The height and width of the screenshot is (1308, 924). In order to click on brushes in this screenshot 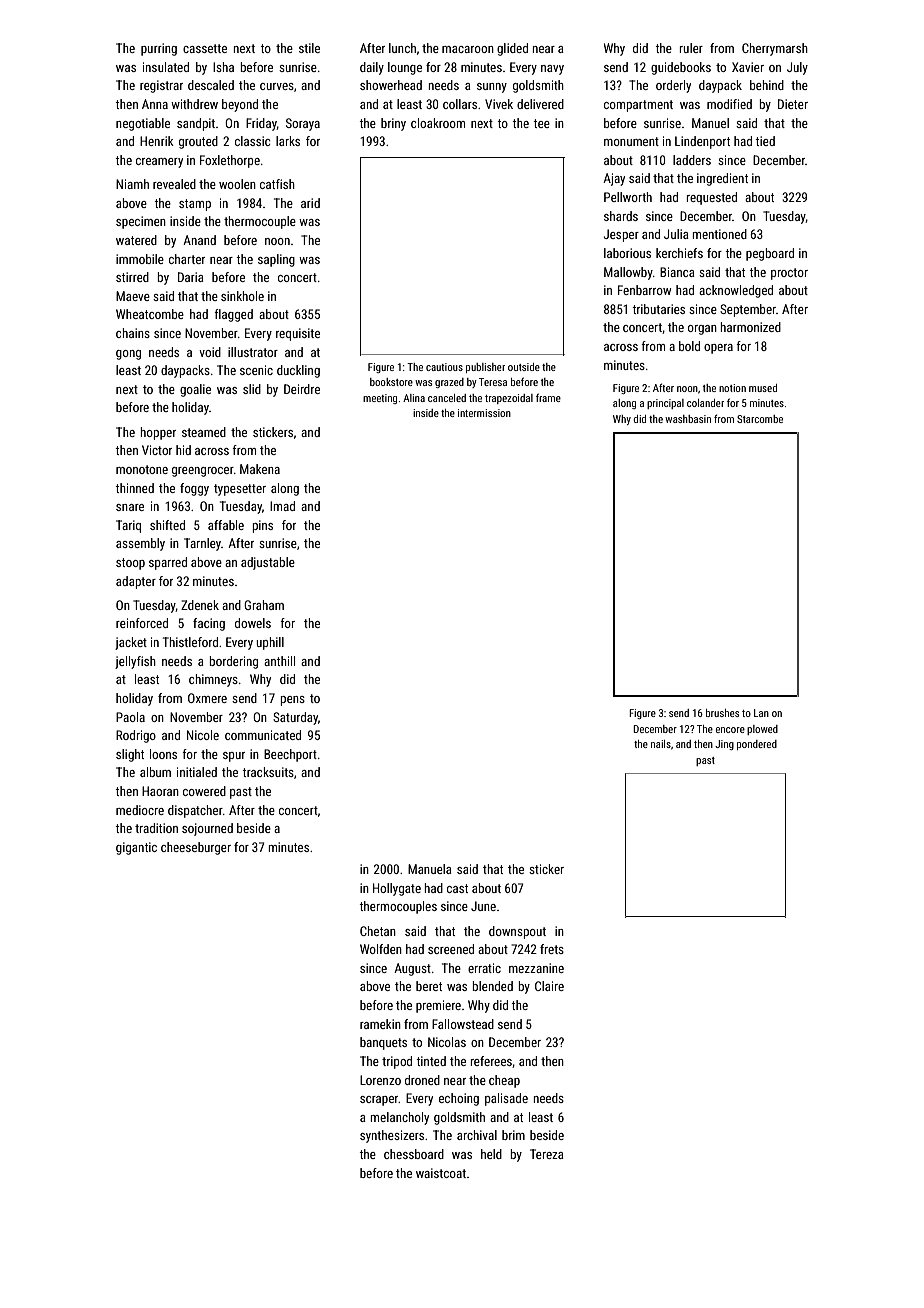, I will do `click(722, 713)`.
